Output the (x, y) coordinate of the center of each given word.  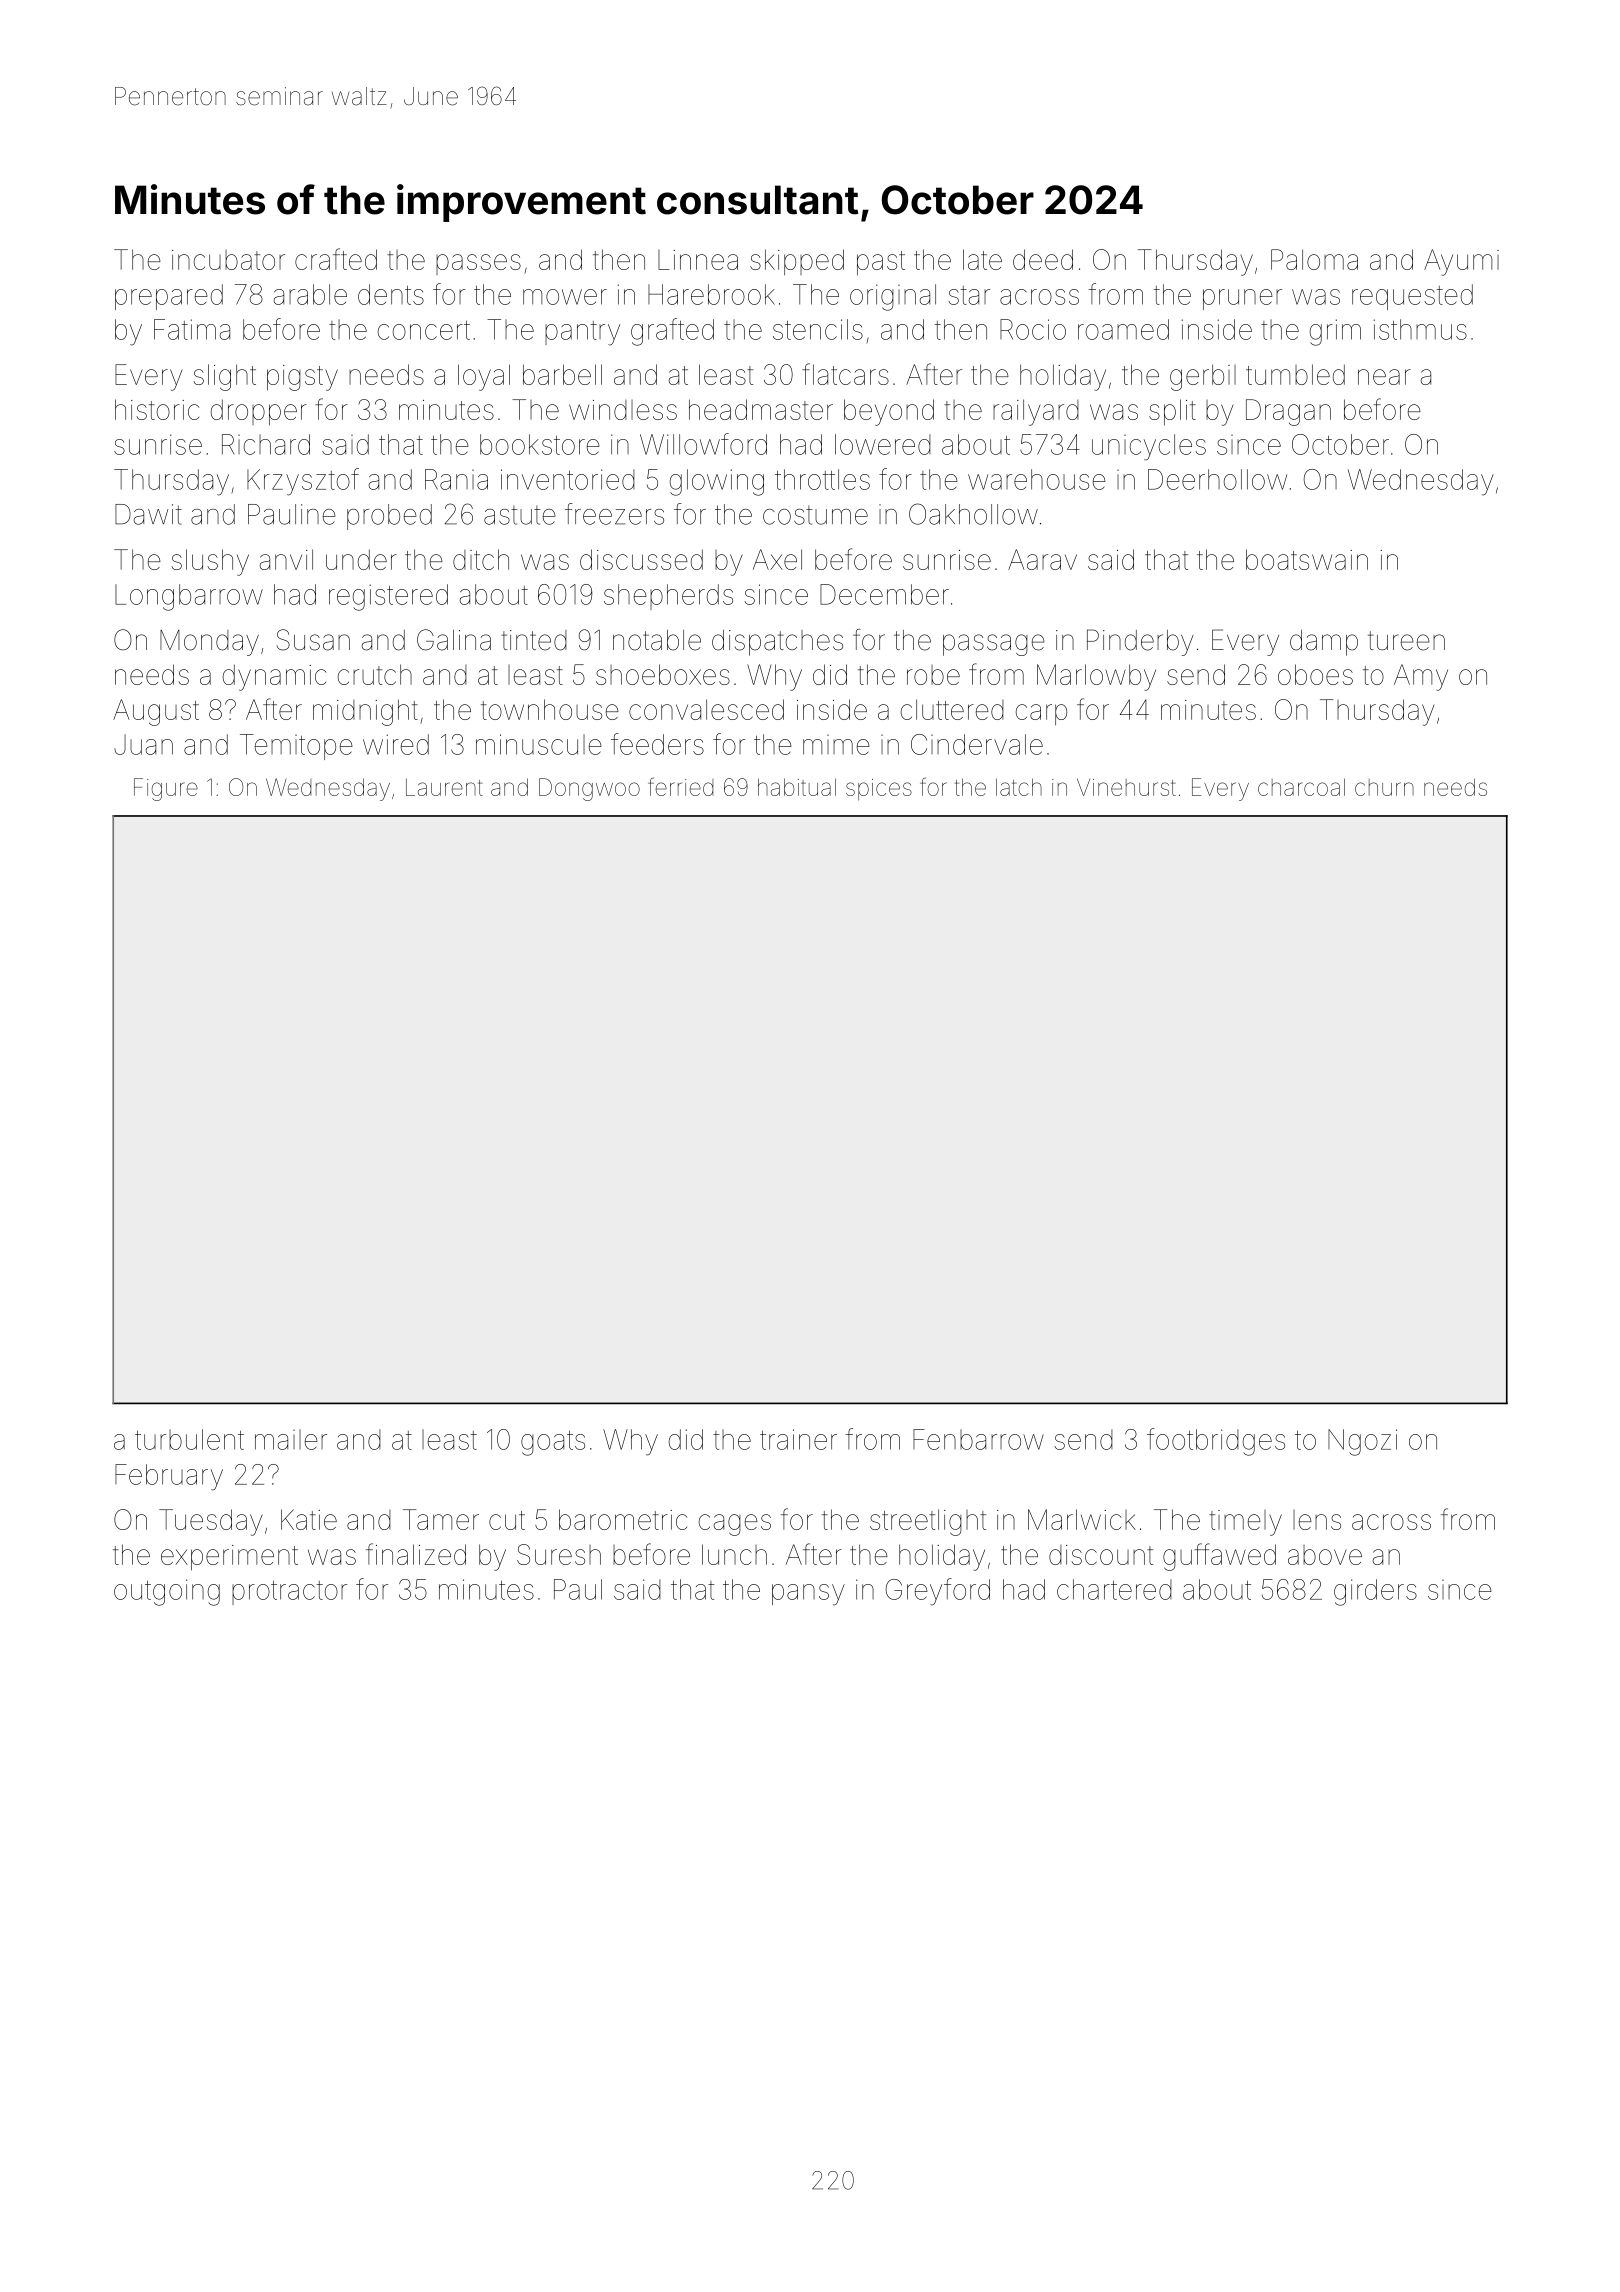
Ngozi (1362, 1442)
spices (879, 790)
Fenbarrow (978, 1439)
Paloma (1314, 259)
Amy (1421, 677)
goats (553, 1443)
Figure (166, 789)
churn (1384, 787)
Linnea (698, 260)
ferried (680, 787)
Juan (143, 744)
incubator (228, 260)
